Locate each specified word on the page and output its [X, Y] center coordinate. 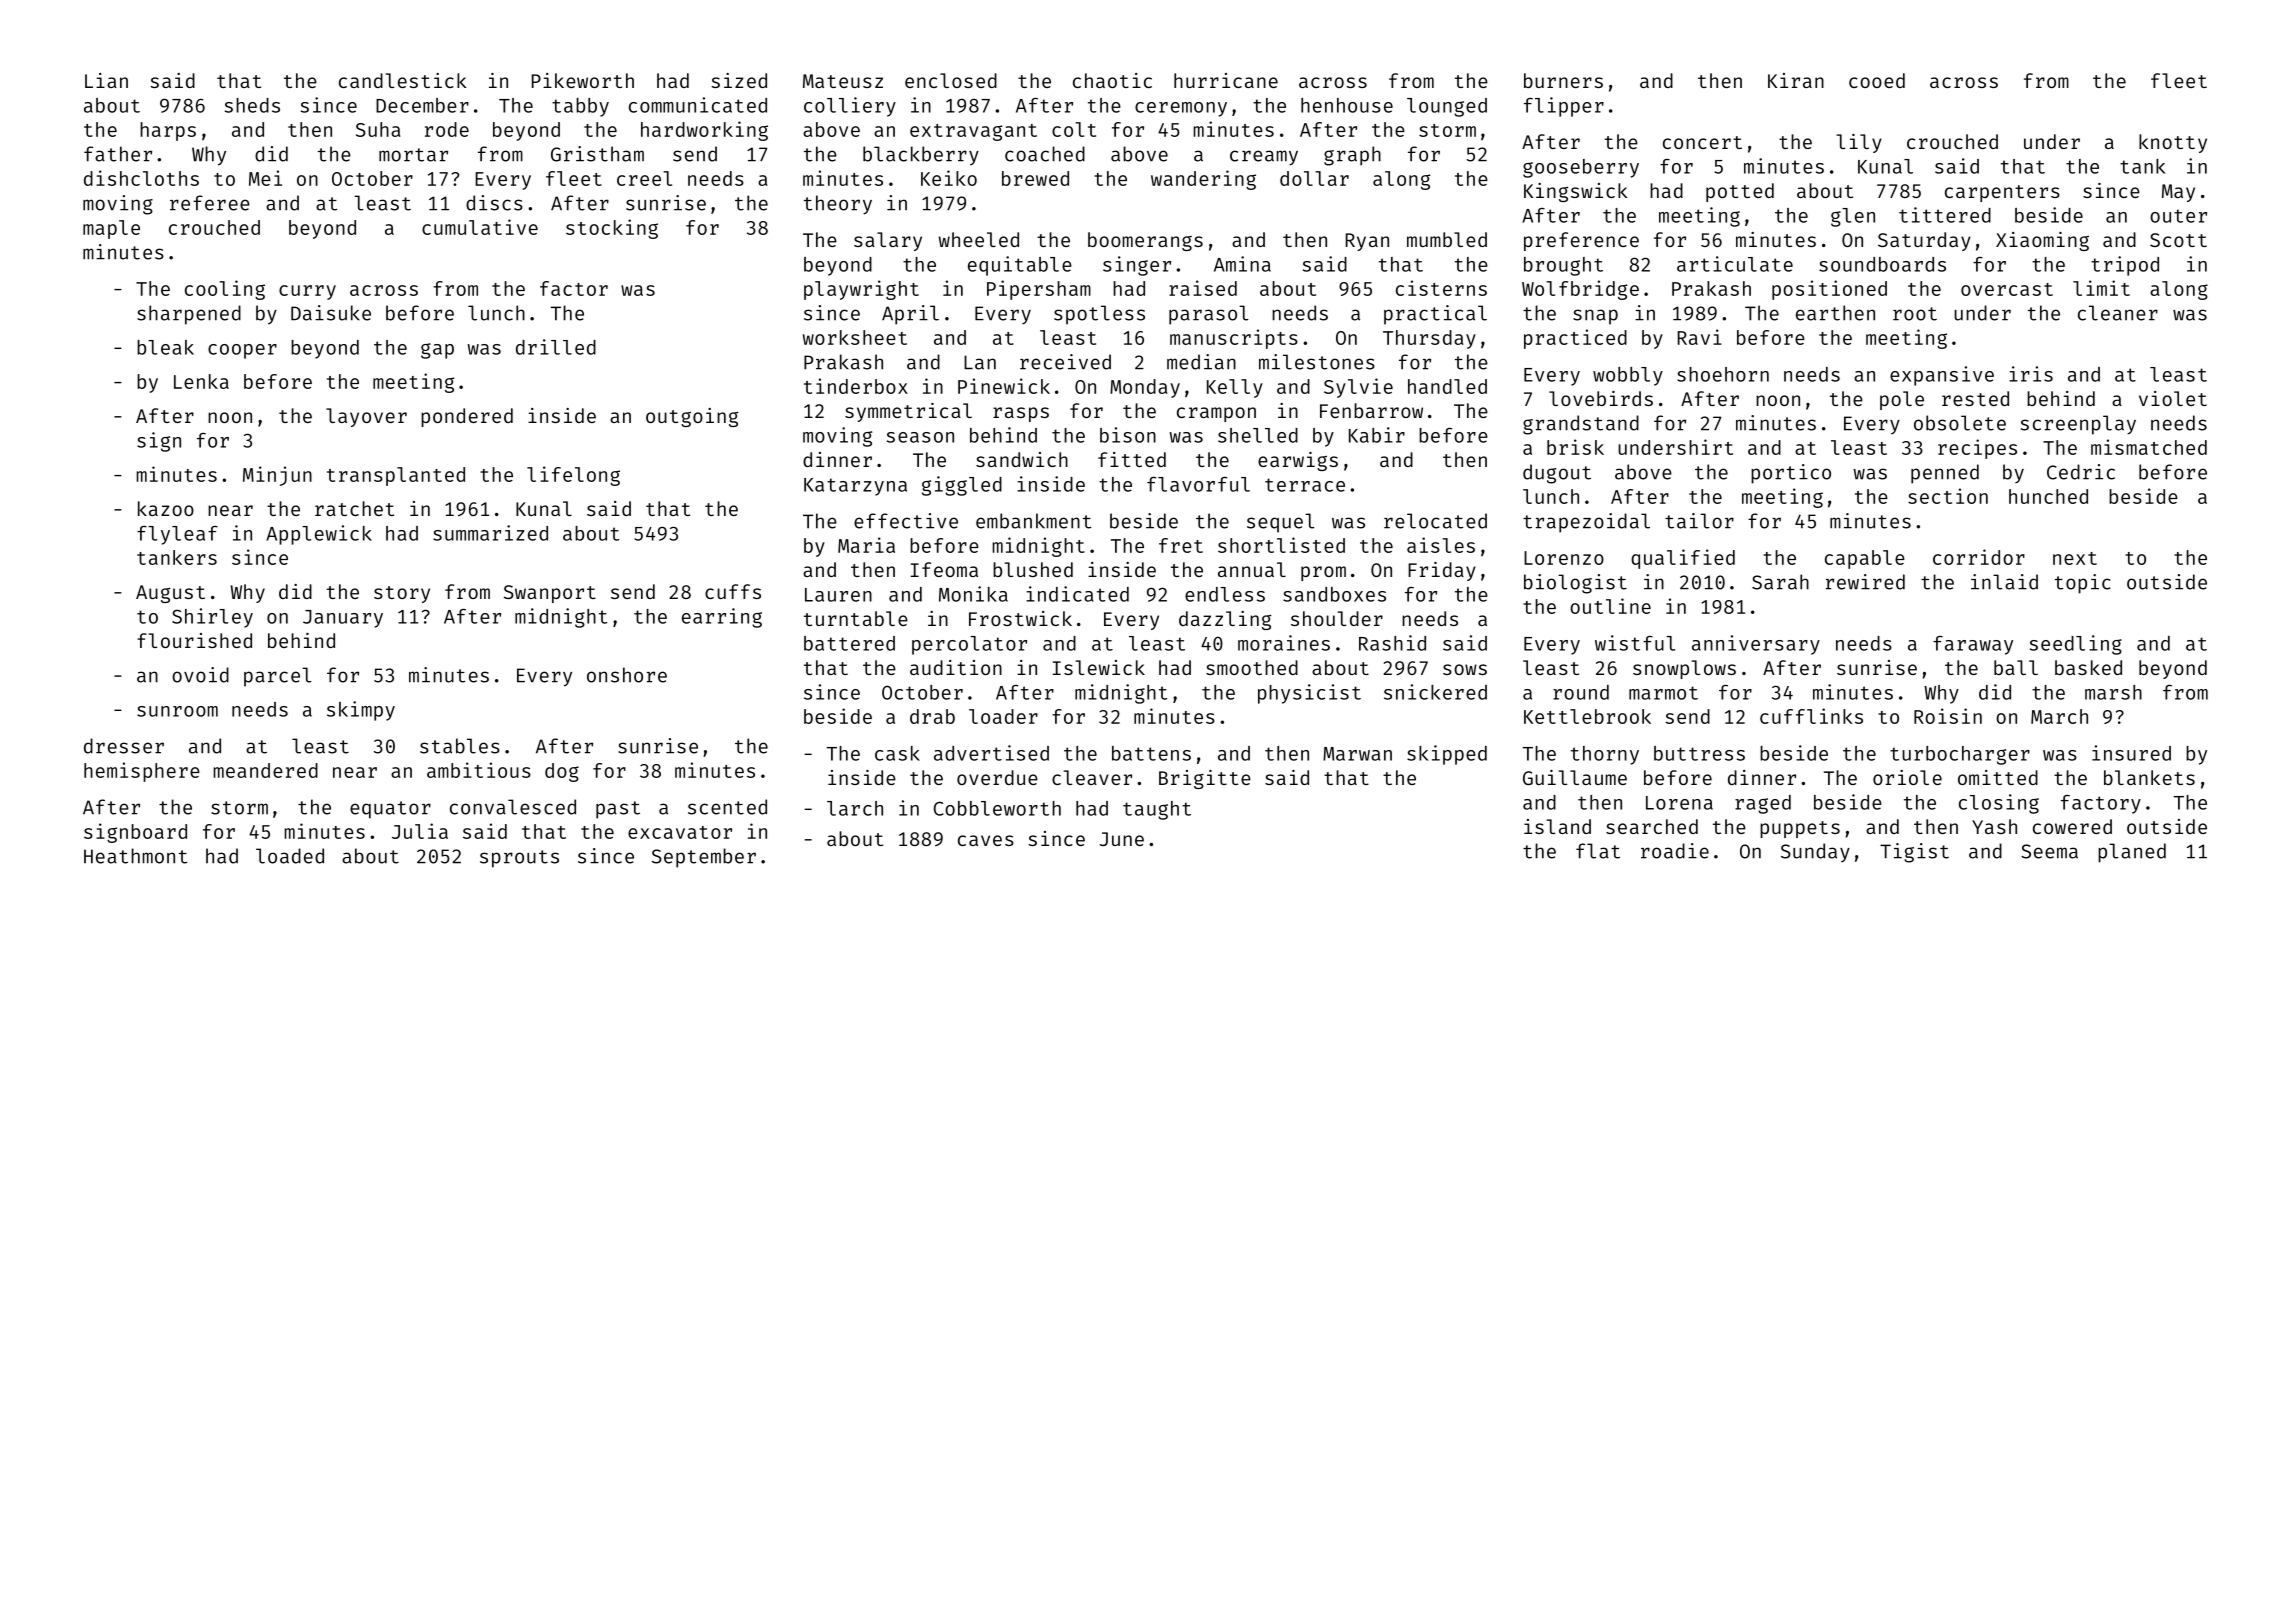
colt [1074, 129]
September [704, 858]
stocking [612, 229]
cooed [1877, 80]
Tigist [1914, 853]
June [1122, 839]
